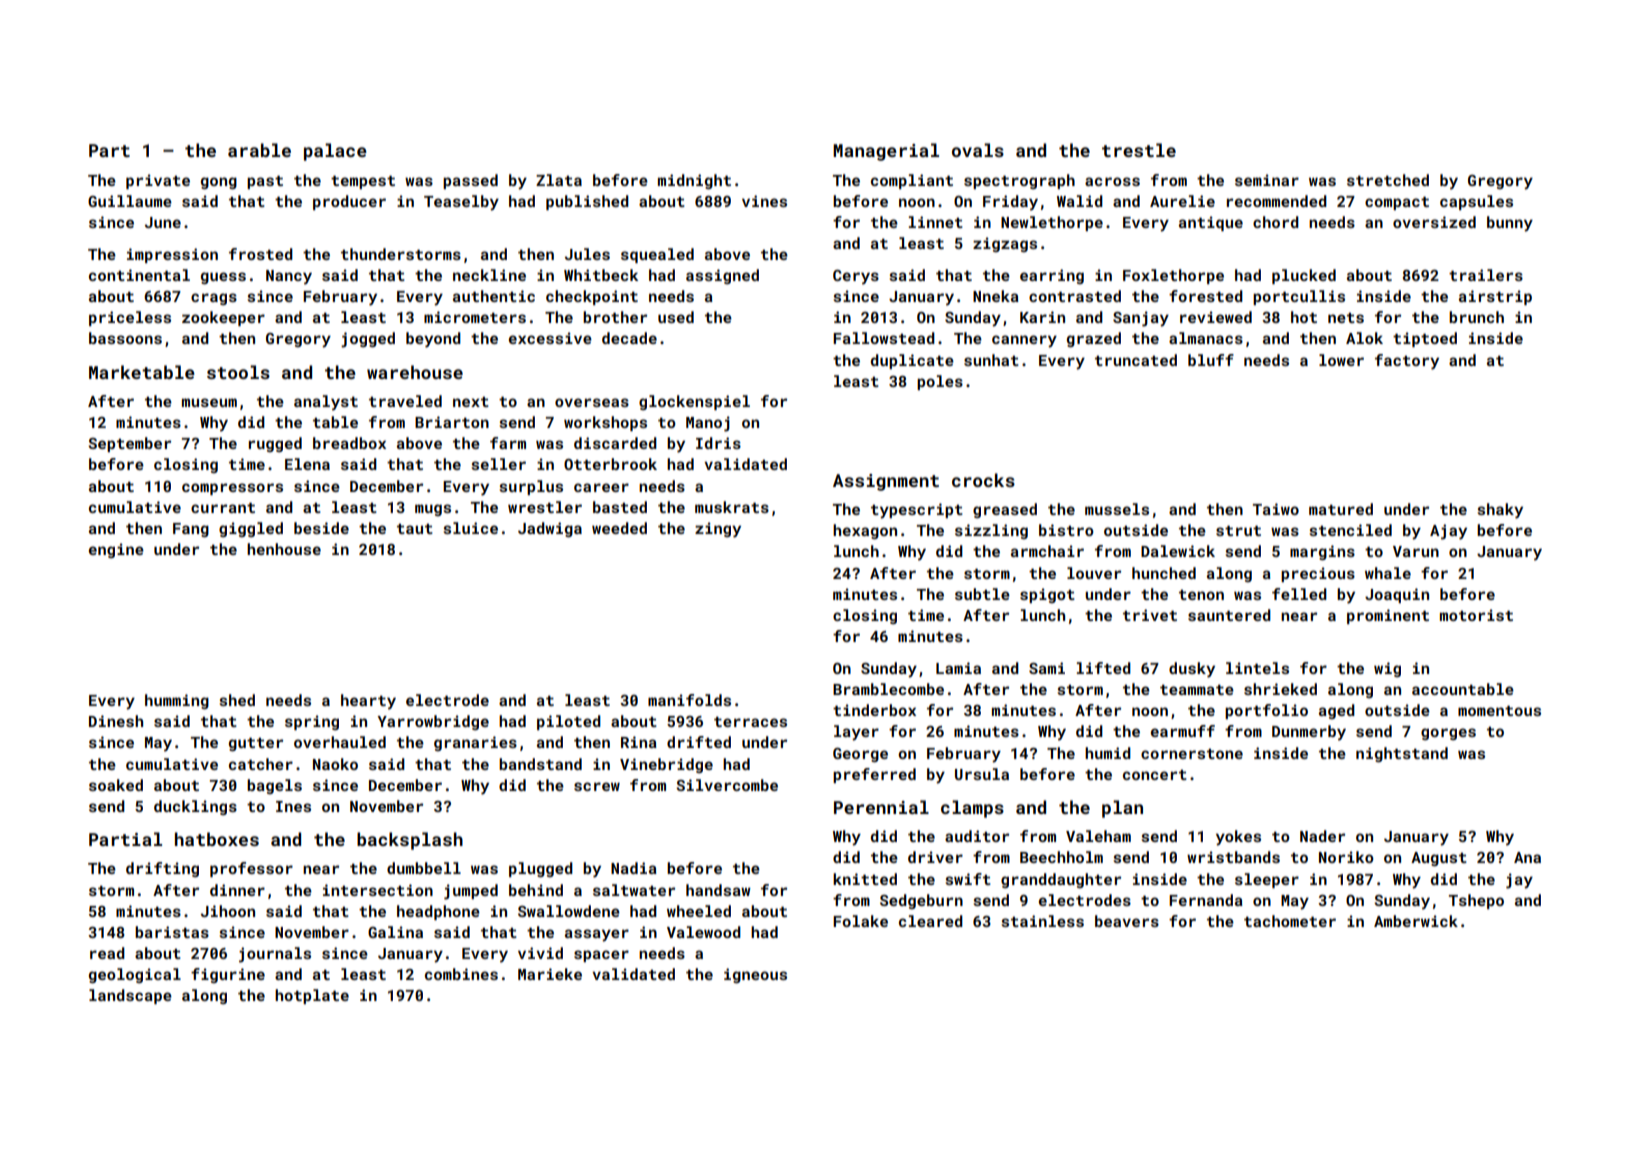  What do you see at coordinates (1407, 362) in the image?
I see `factory` at bounding box center [1407, 362].
